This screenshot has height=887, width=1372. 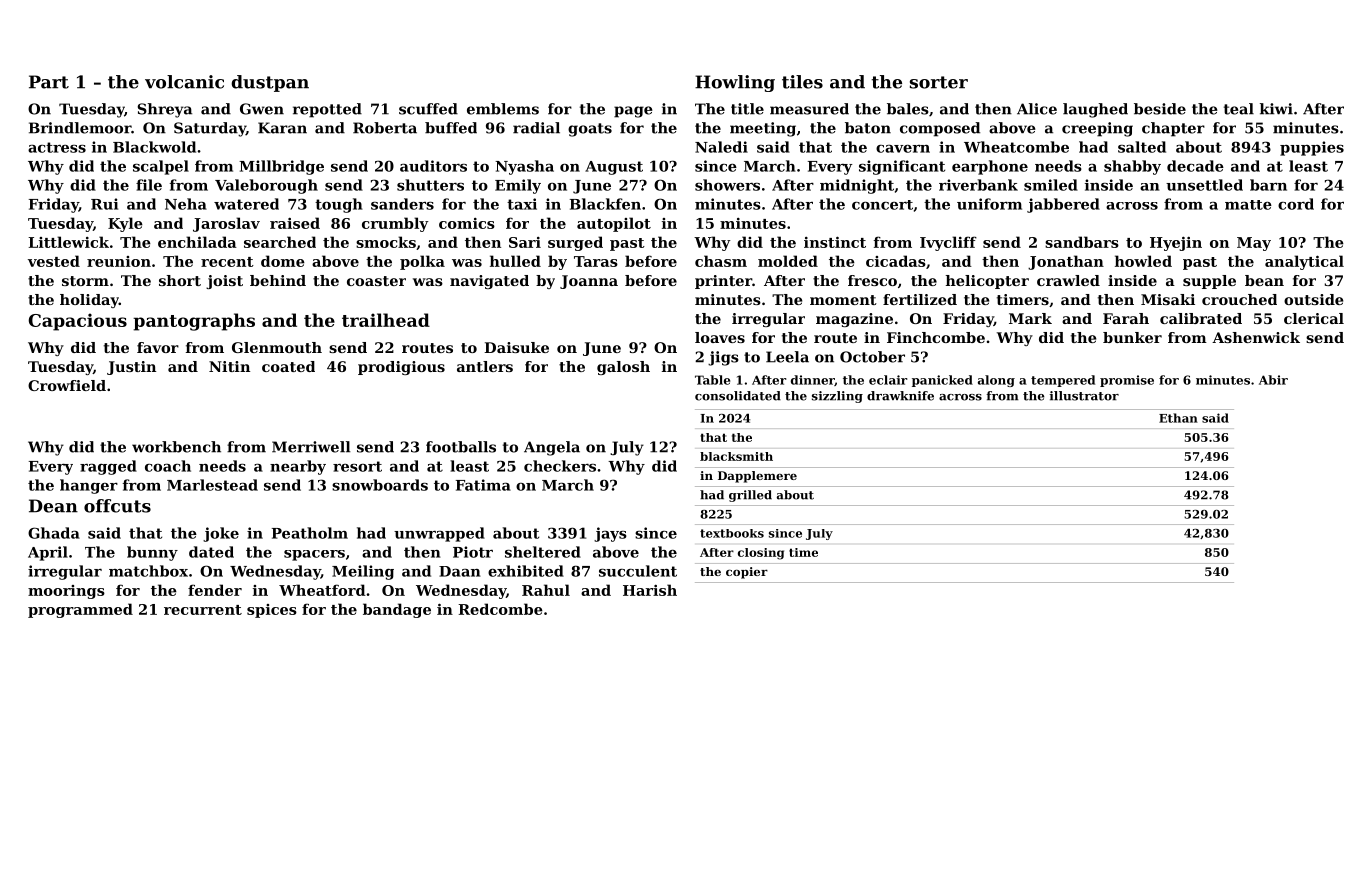 I want to click on radial, so click(x=536, y=128).
